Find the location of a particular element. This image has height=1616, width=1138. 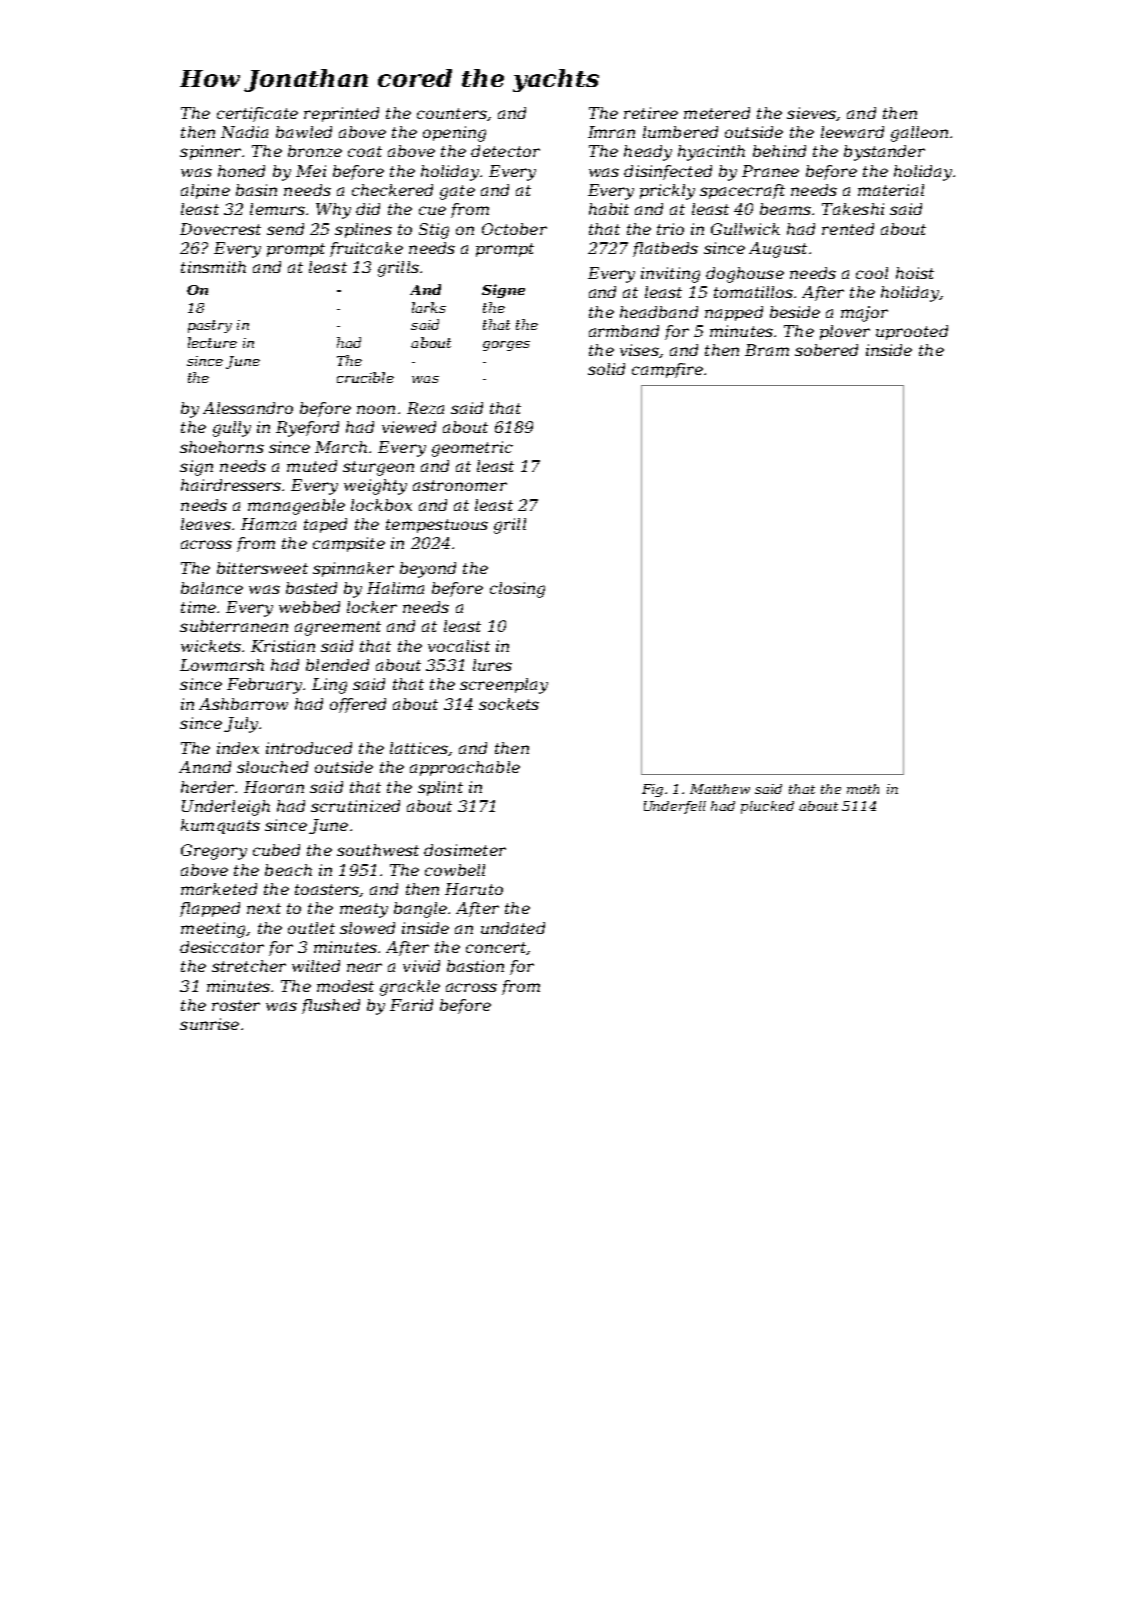

Mei is located at coordinates (311, 171).
